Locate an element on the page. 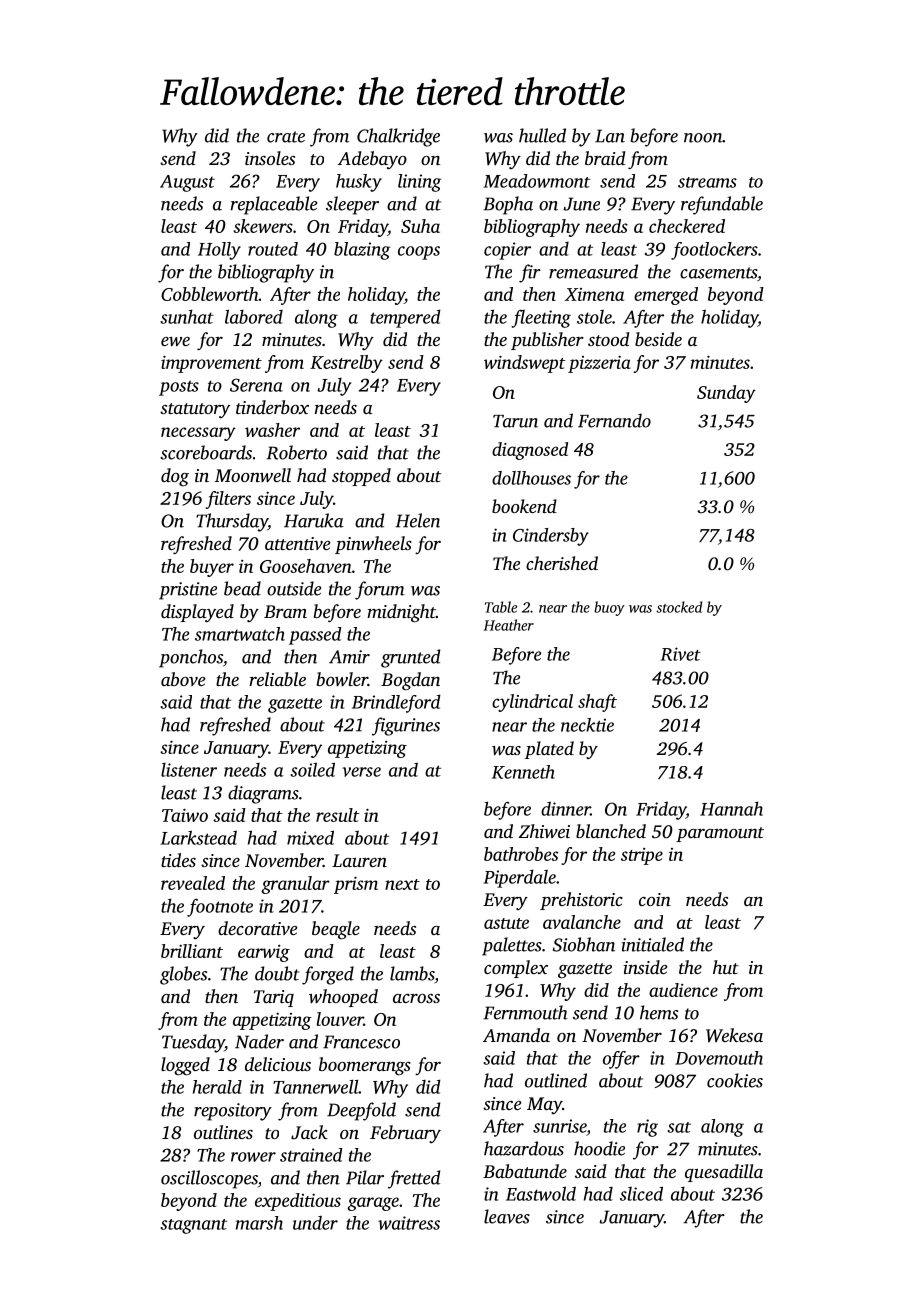 The width and height of the image is (924, 1311). above is located at coordinates (183, 679).
